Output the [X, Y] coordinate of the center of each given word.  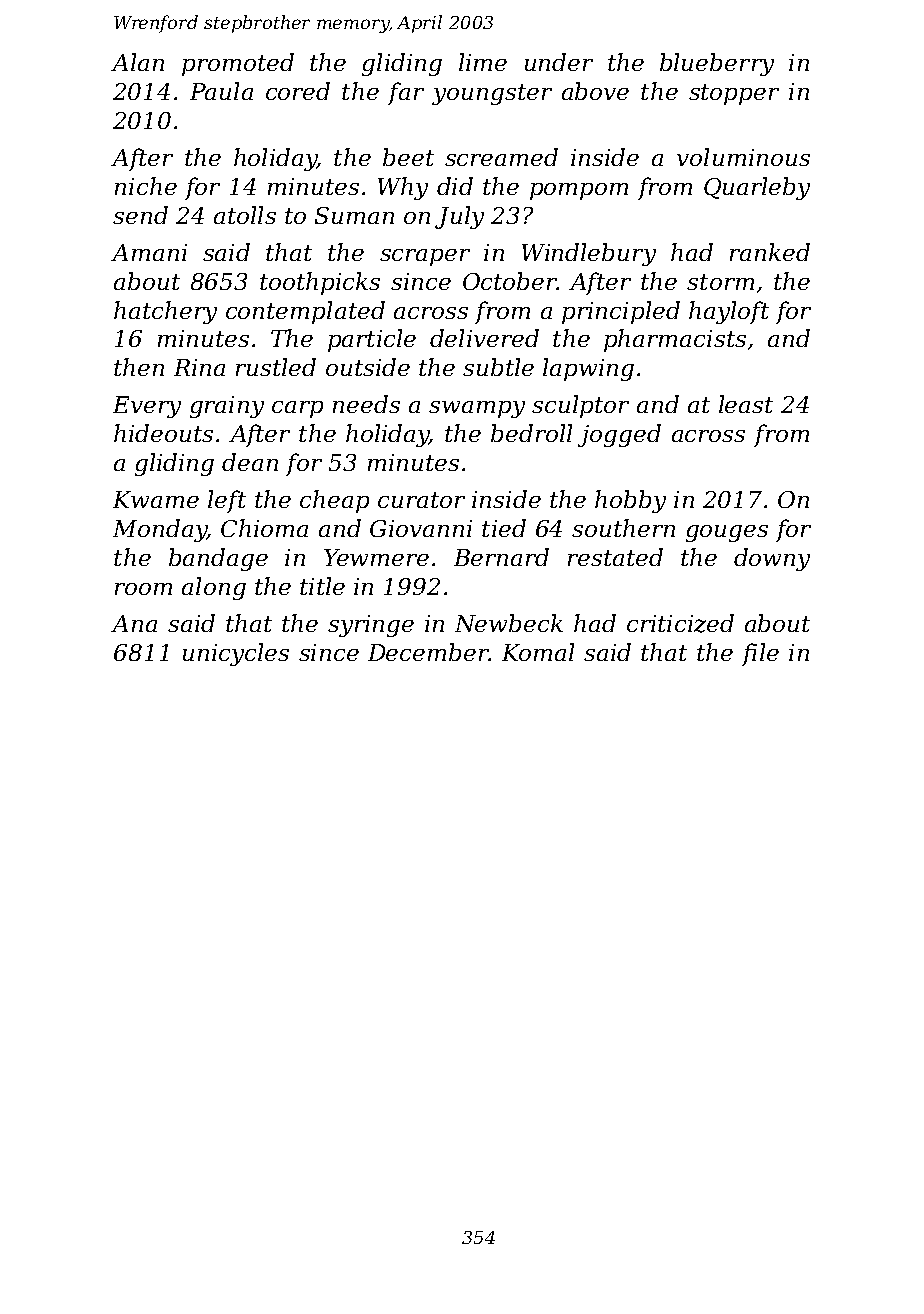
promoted [238, 64]
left [227, 501]
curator [421, 500]
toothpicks [320, 283]
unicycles [236, 654]
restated [615, 557]
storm [720, 282]
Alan [137, 62]
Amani [149, 252]
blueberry [717, 64]
